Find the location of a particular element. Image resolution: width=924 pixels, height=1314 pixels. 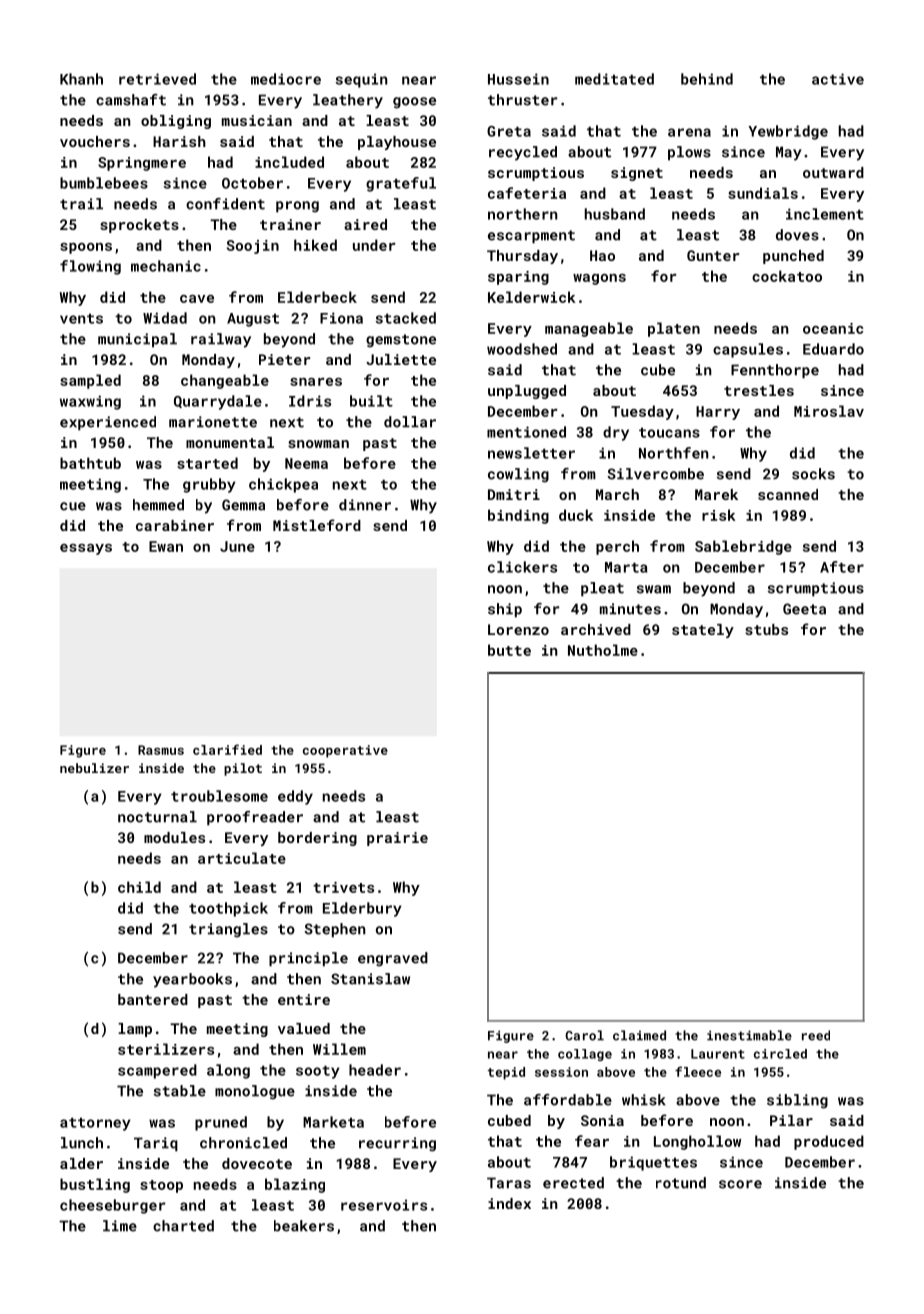

dovecote is located at coordinates (257, 1163).
